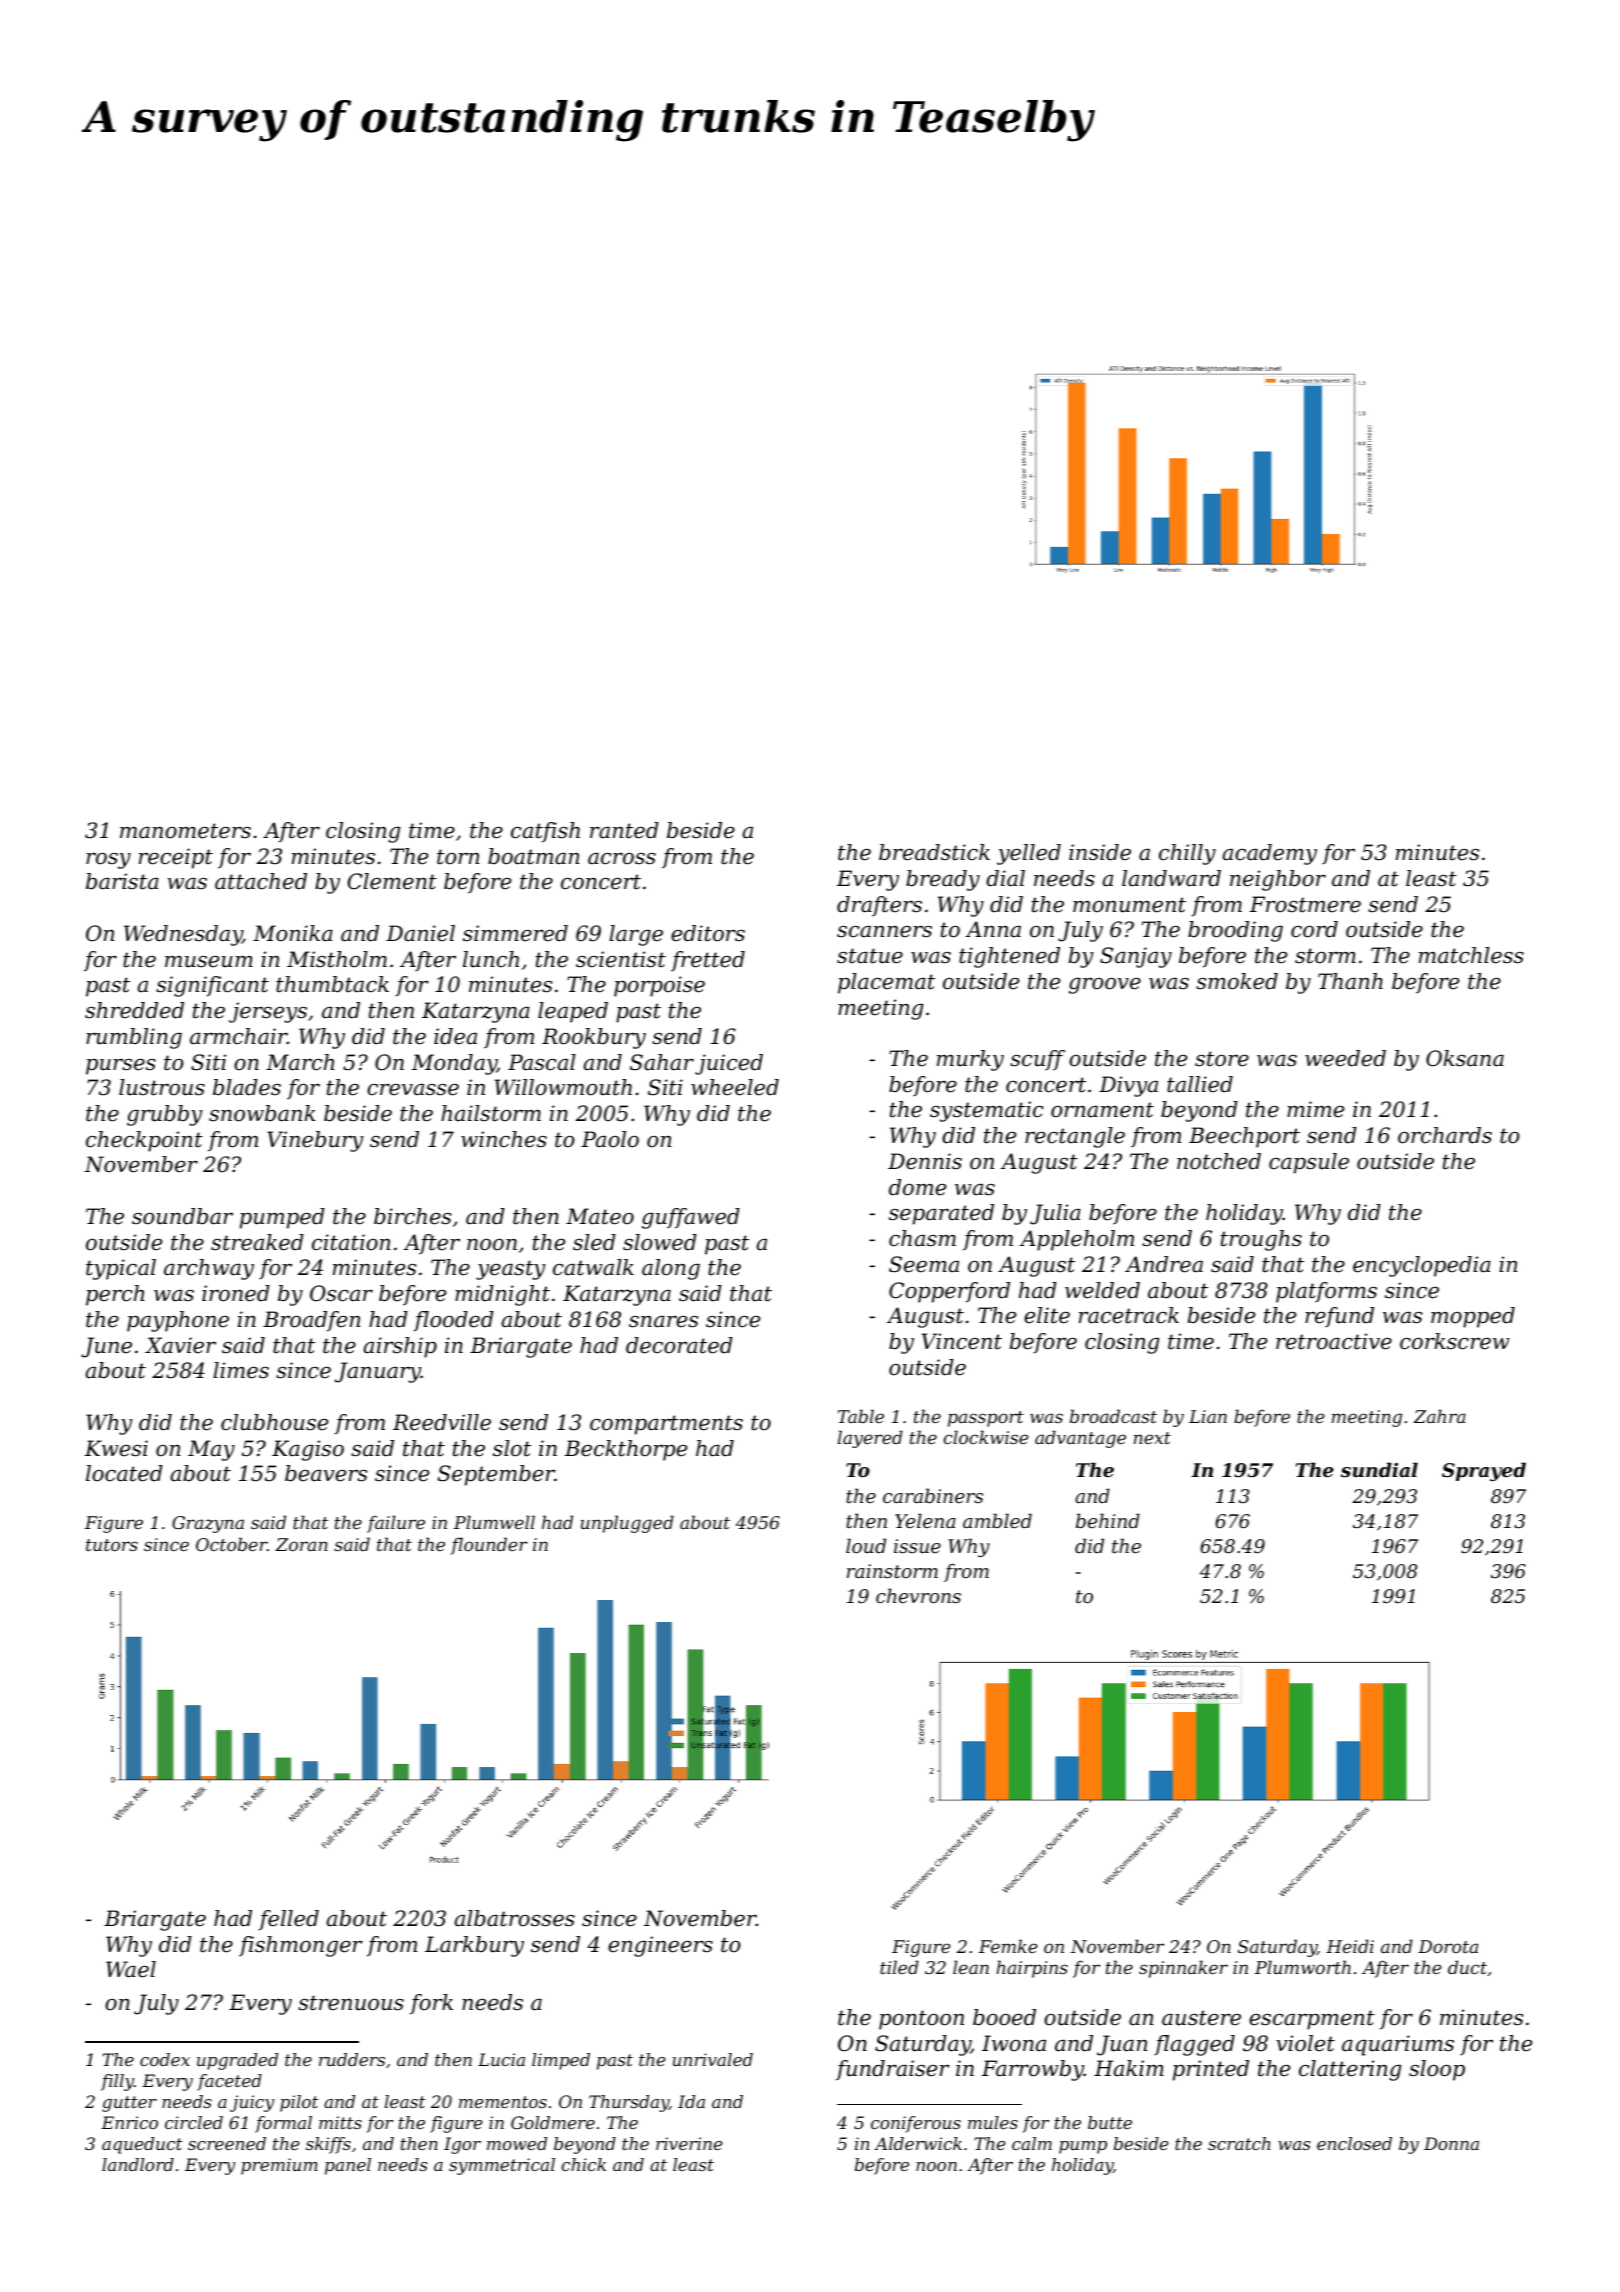  I want to click on tutors, so click(112, 1545).
